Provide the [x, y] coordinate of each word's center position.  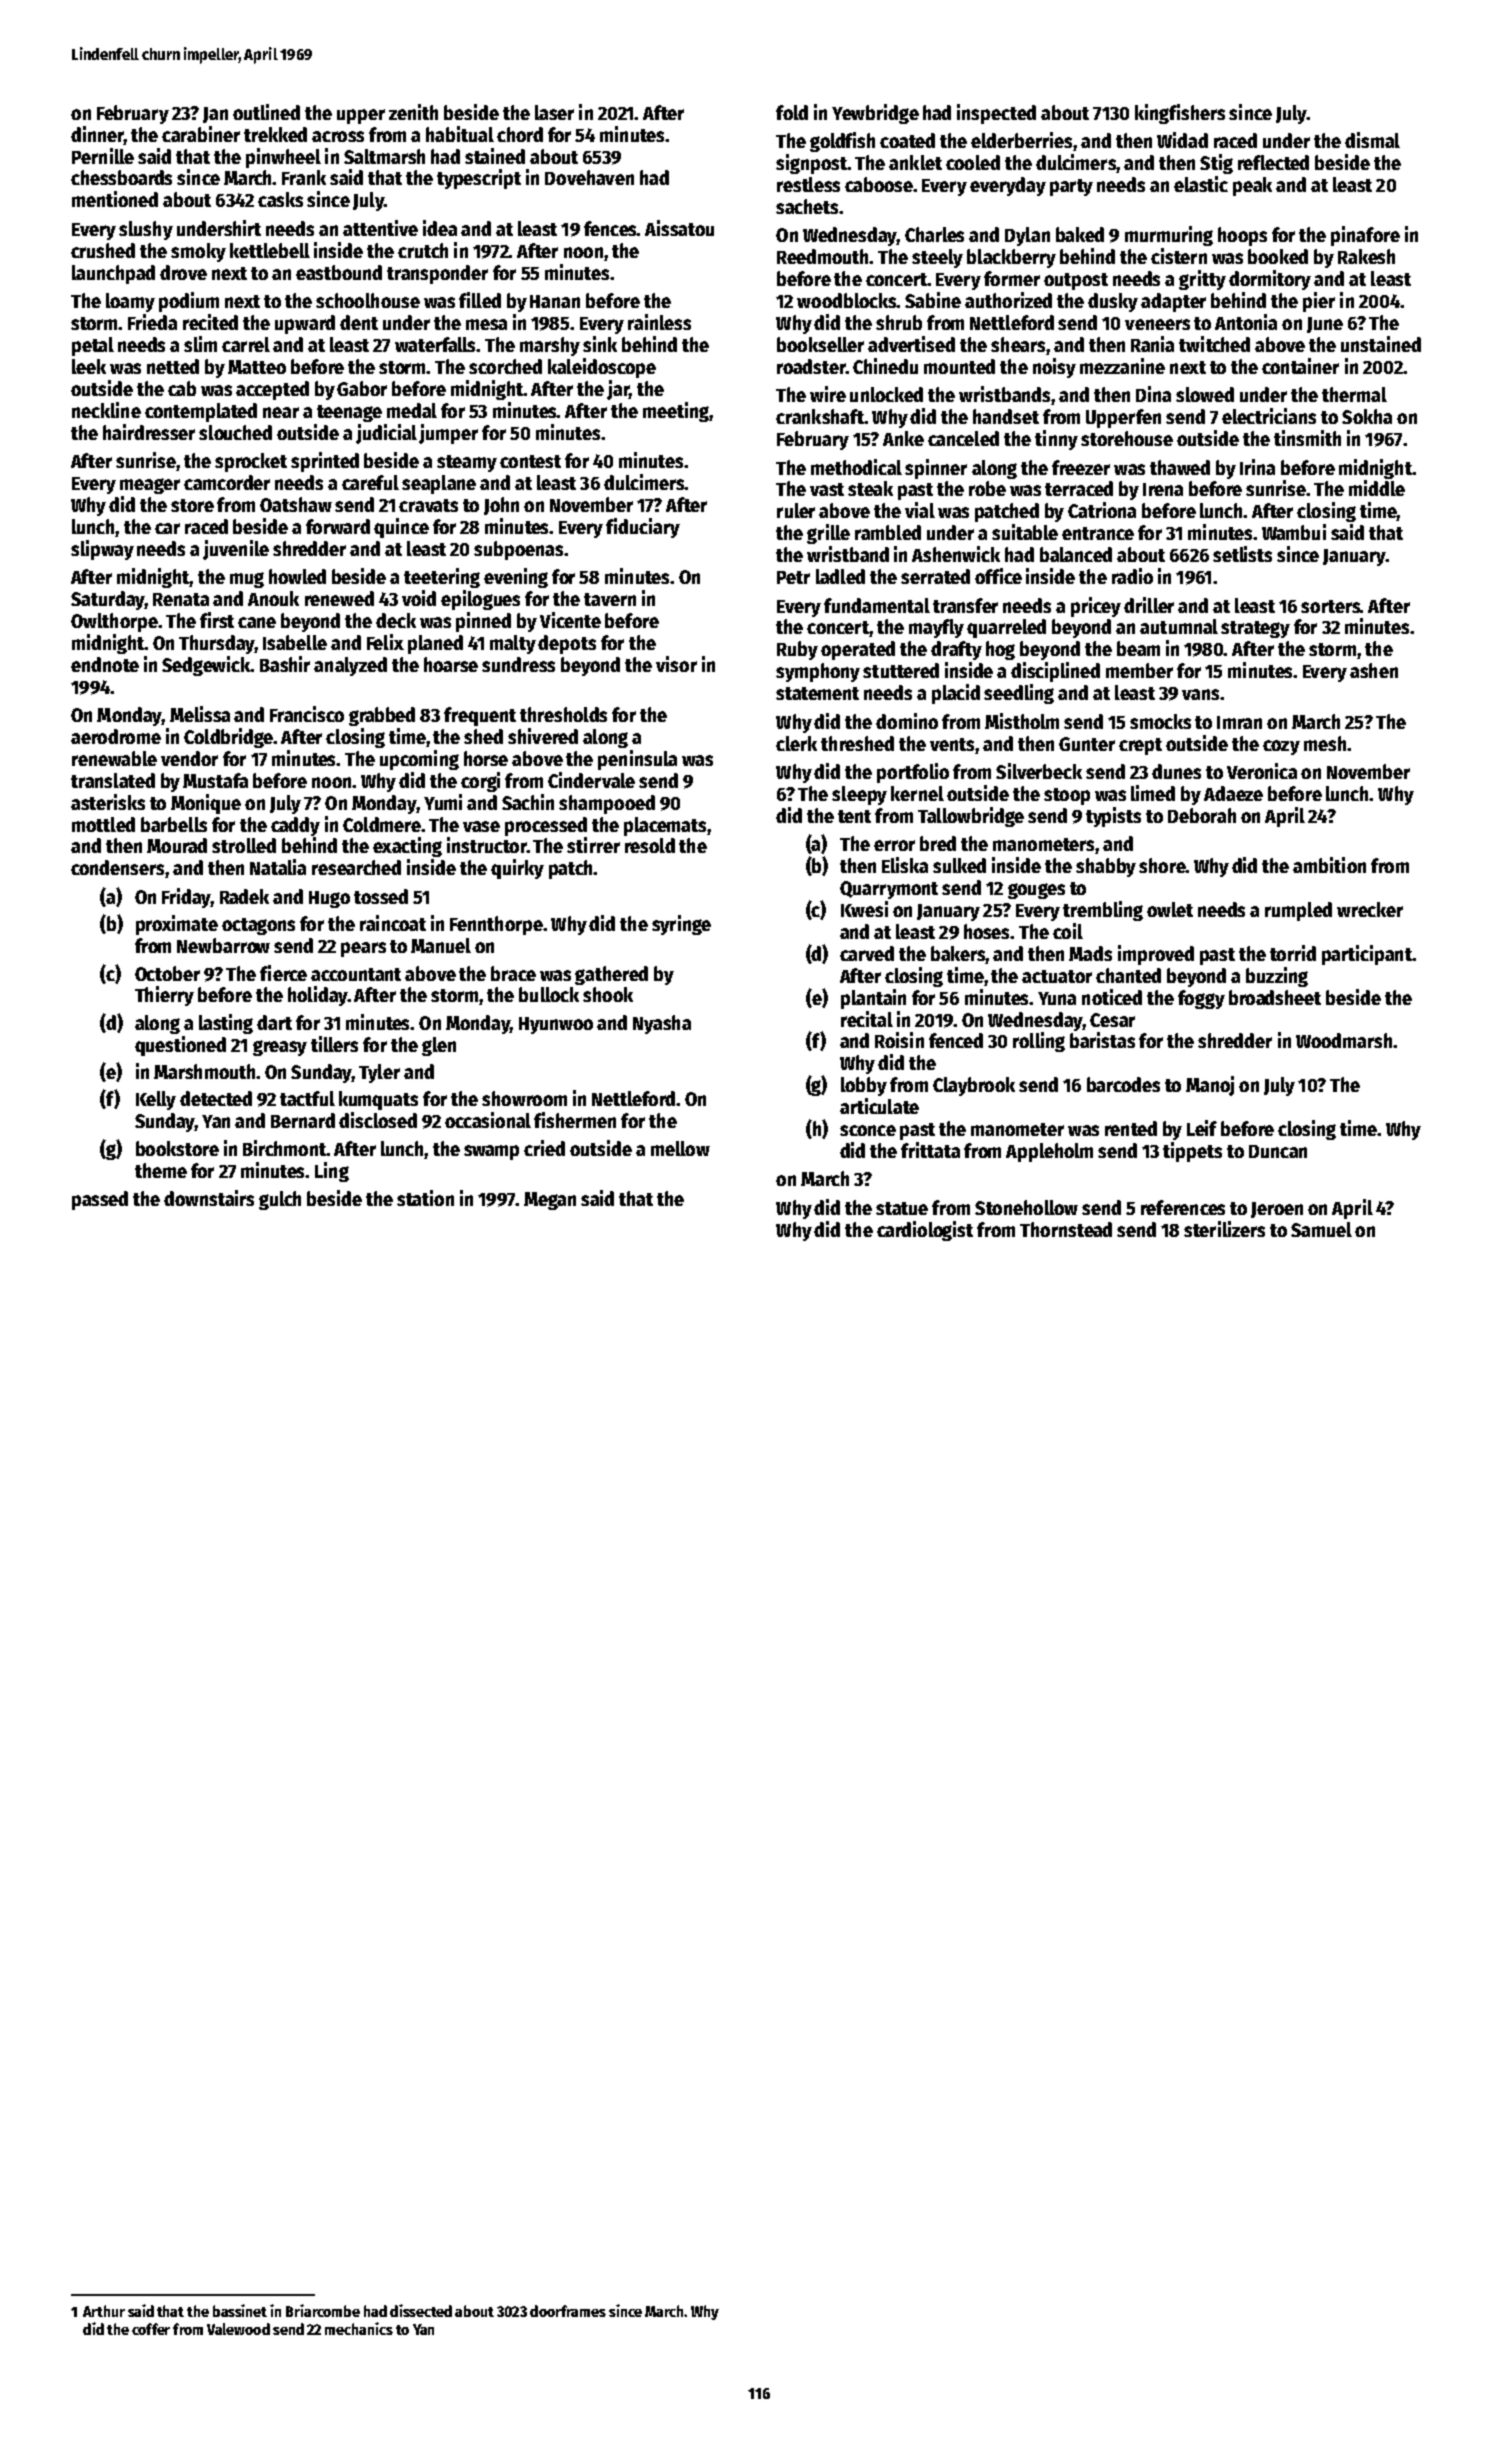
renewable [114, 758]
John [501, 506]
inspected [996, 114]
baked [1080, 234]
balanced [1076, 554]
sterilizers [1224, 1229]
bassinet [240, 2310]
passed [100, 1200]
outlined [266, 112]
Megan [550, 1201]
